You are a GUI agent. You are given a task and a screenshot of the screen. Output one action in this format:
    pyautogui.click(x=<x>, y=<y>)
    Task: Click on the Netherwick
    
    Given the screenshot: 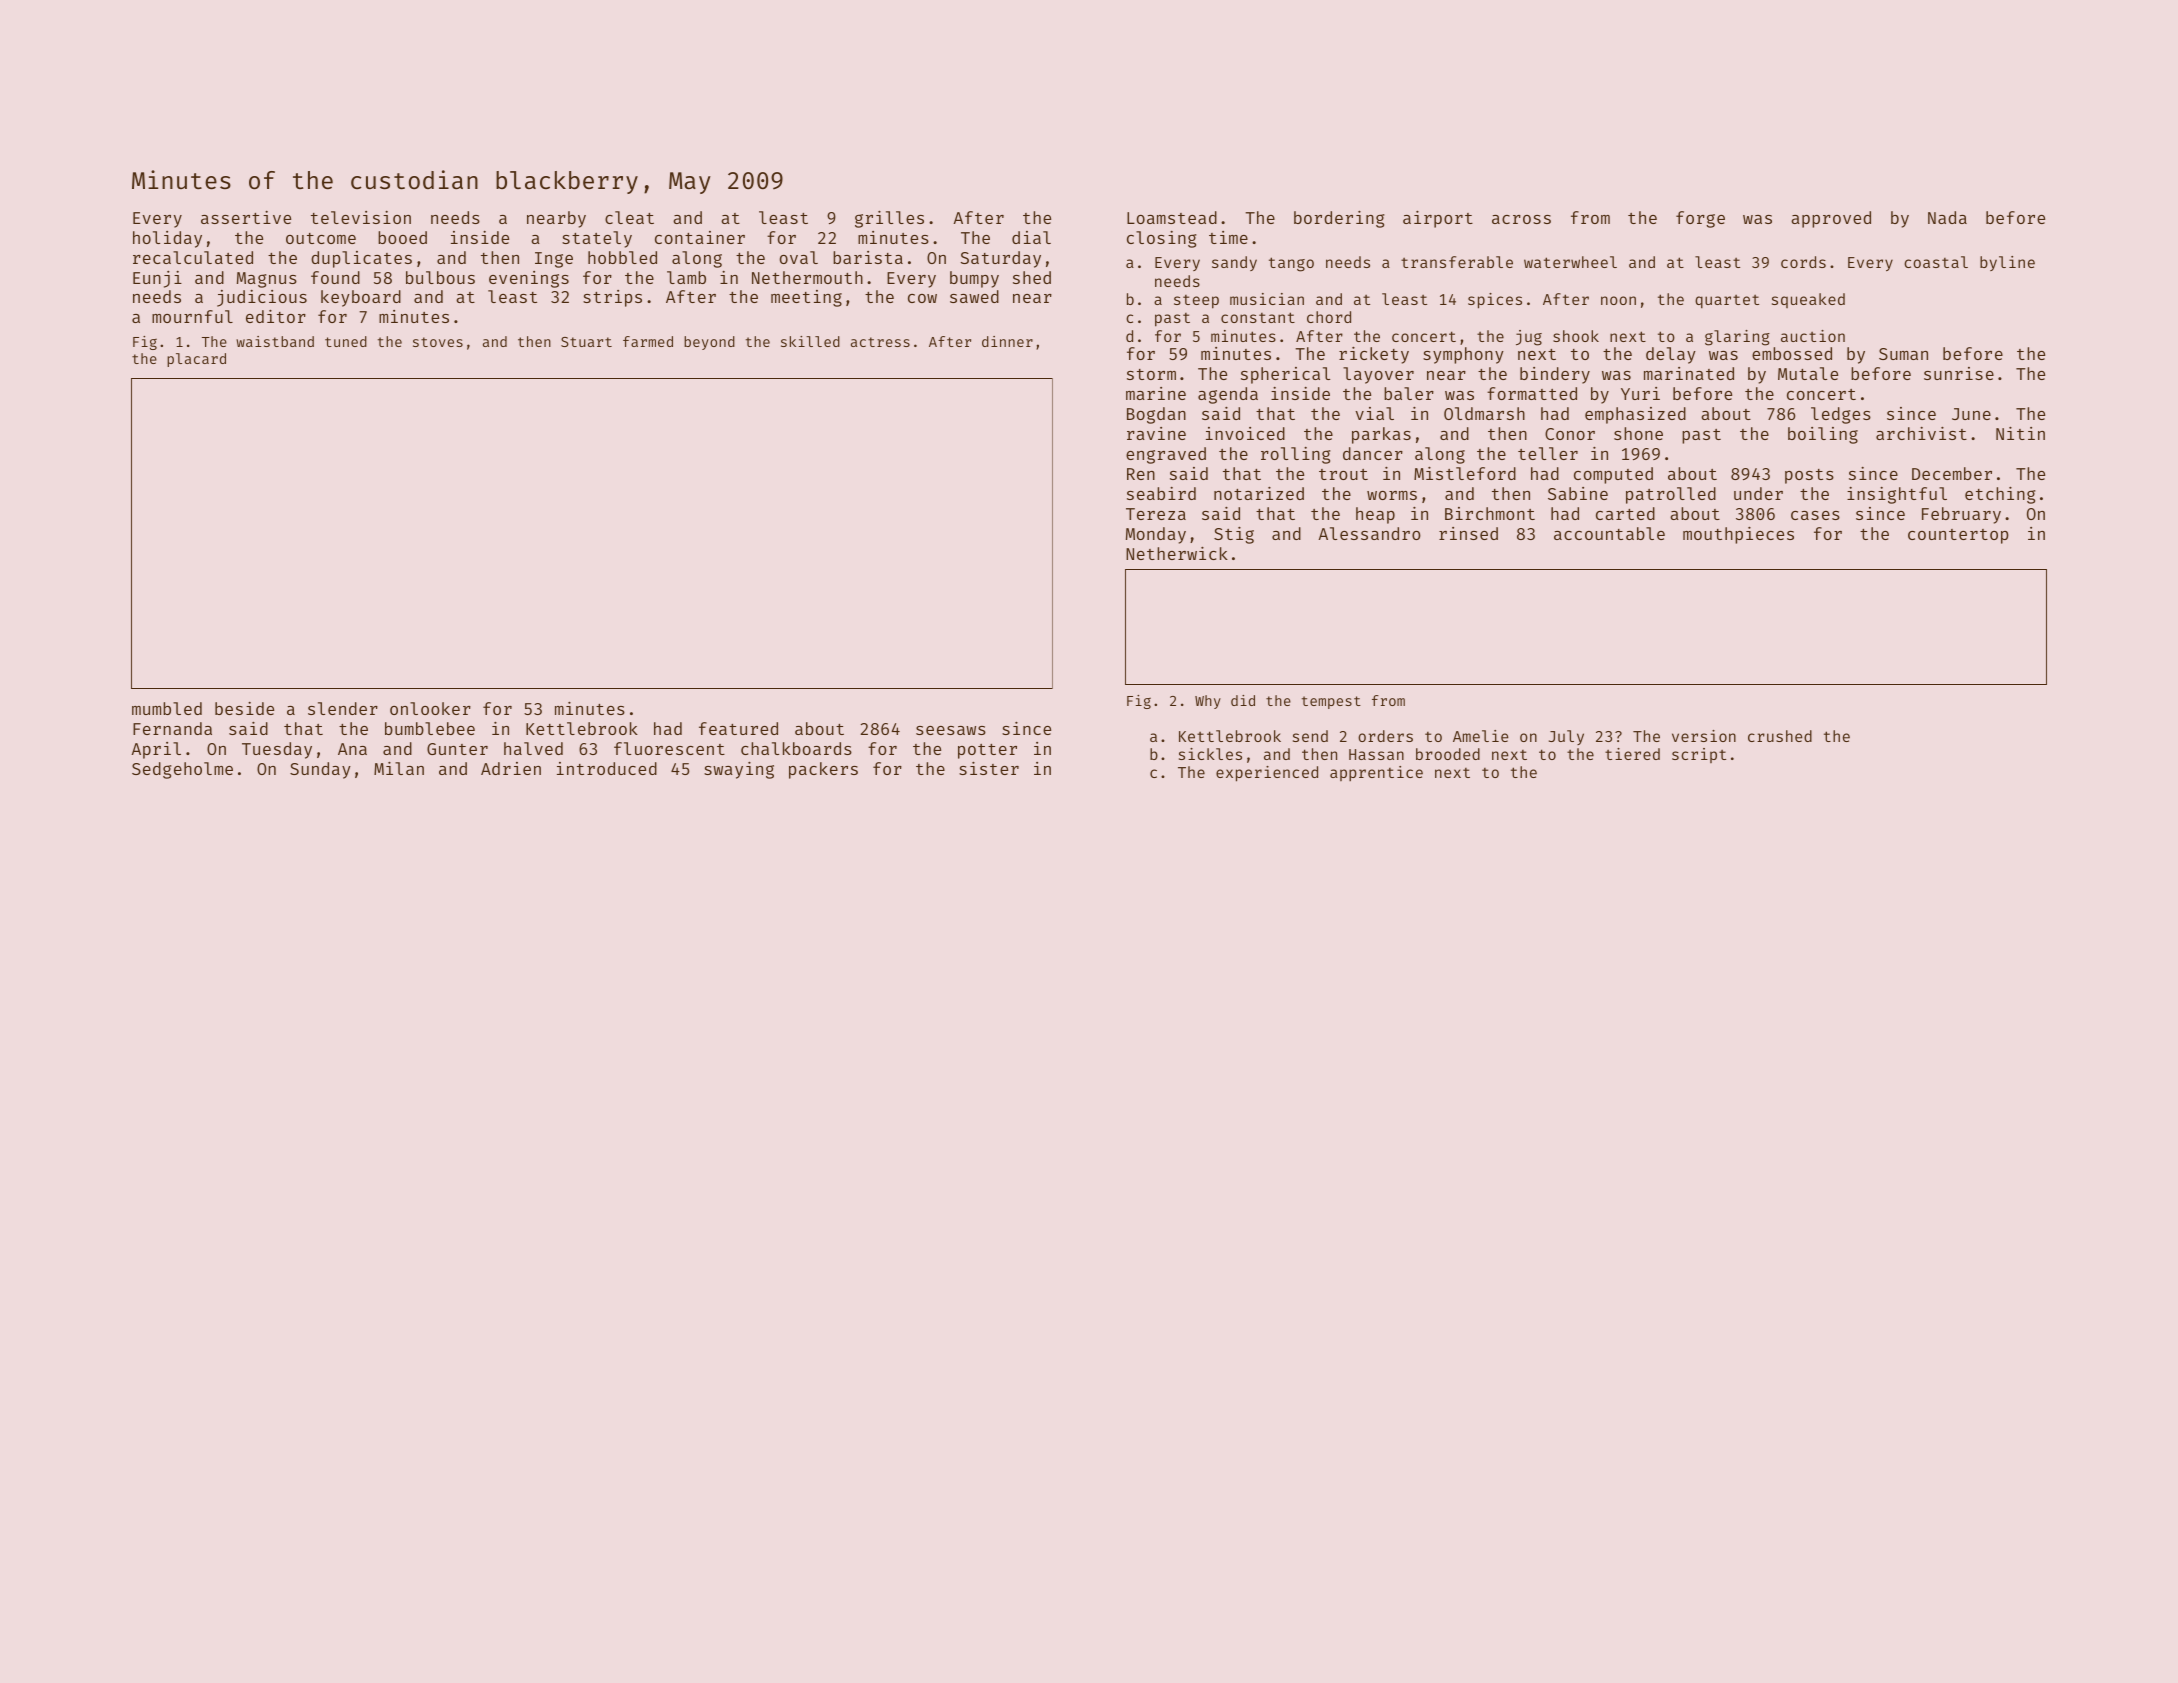 What is the action you would take?
    pyautogui.click(x=1177, y=553)
